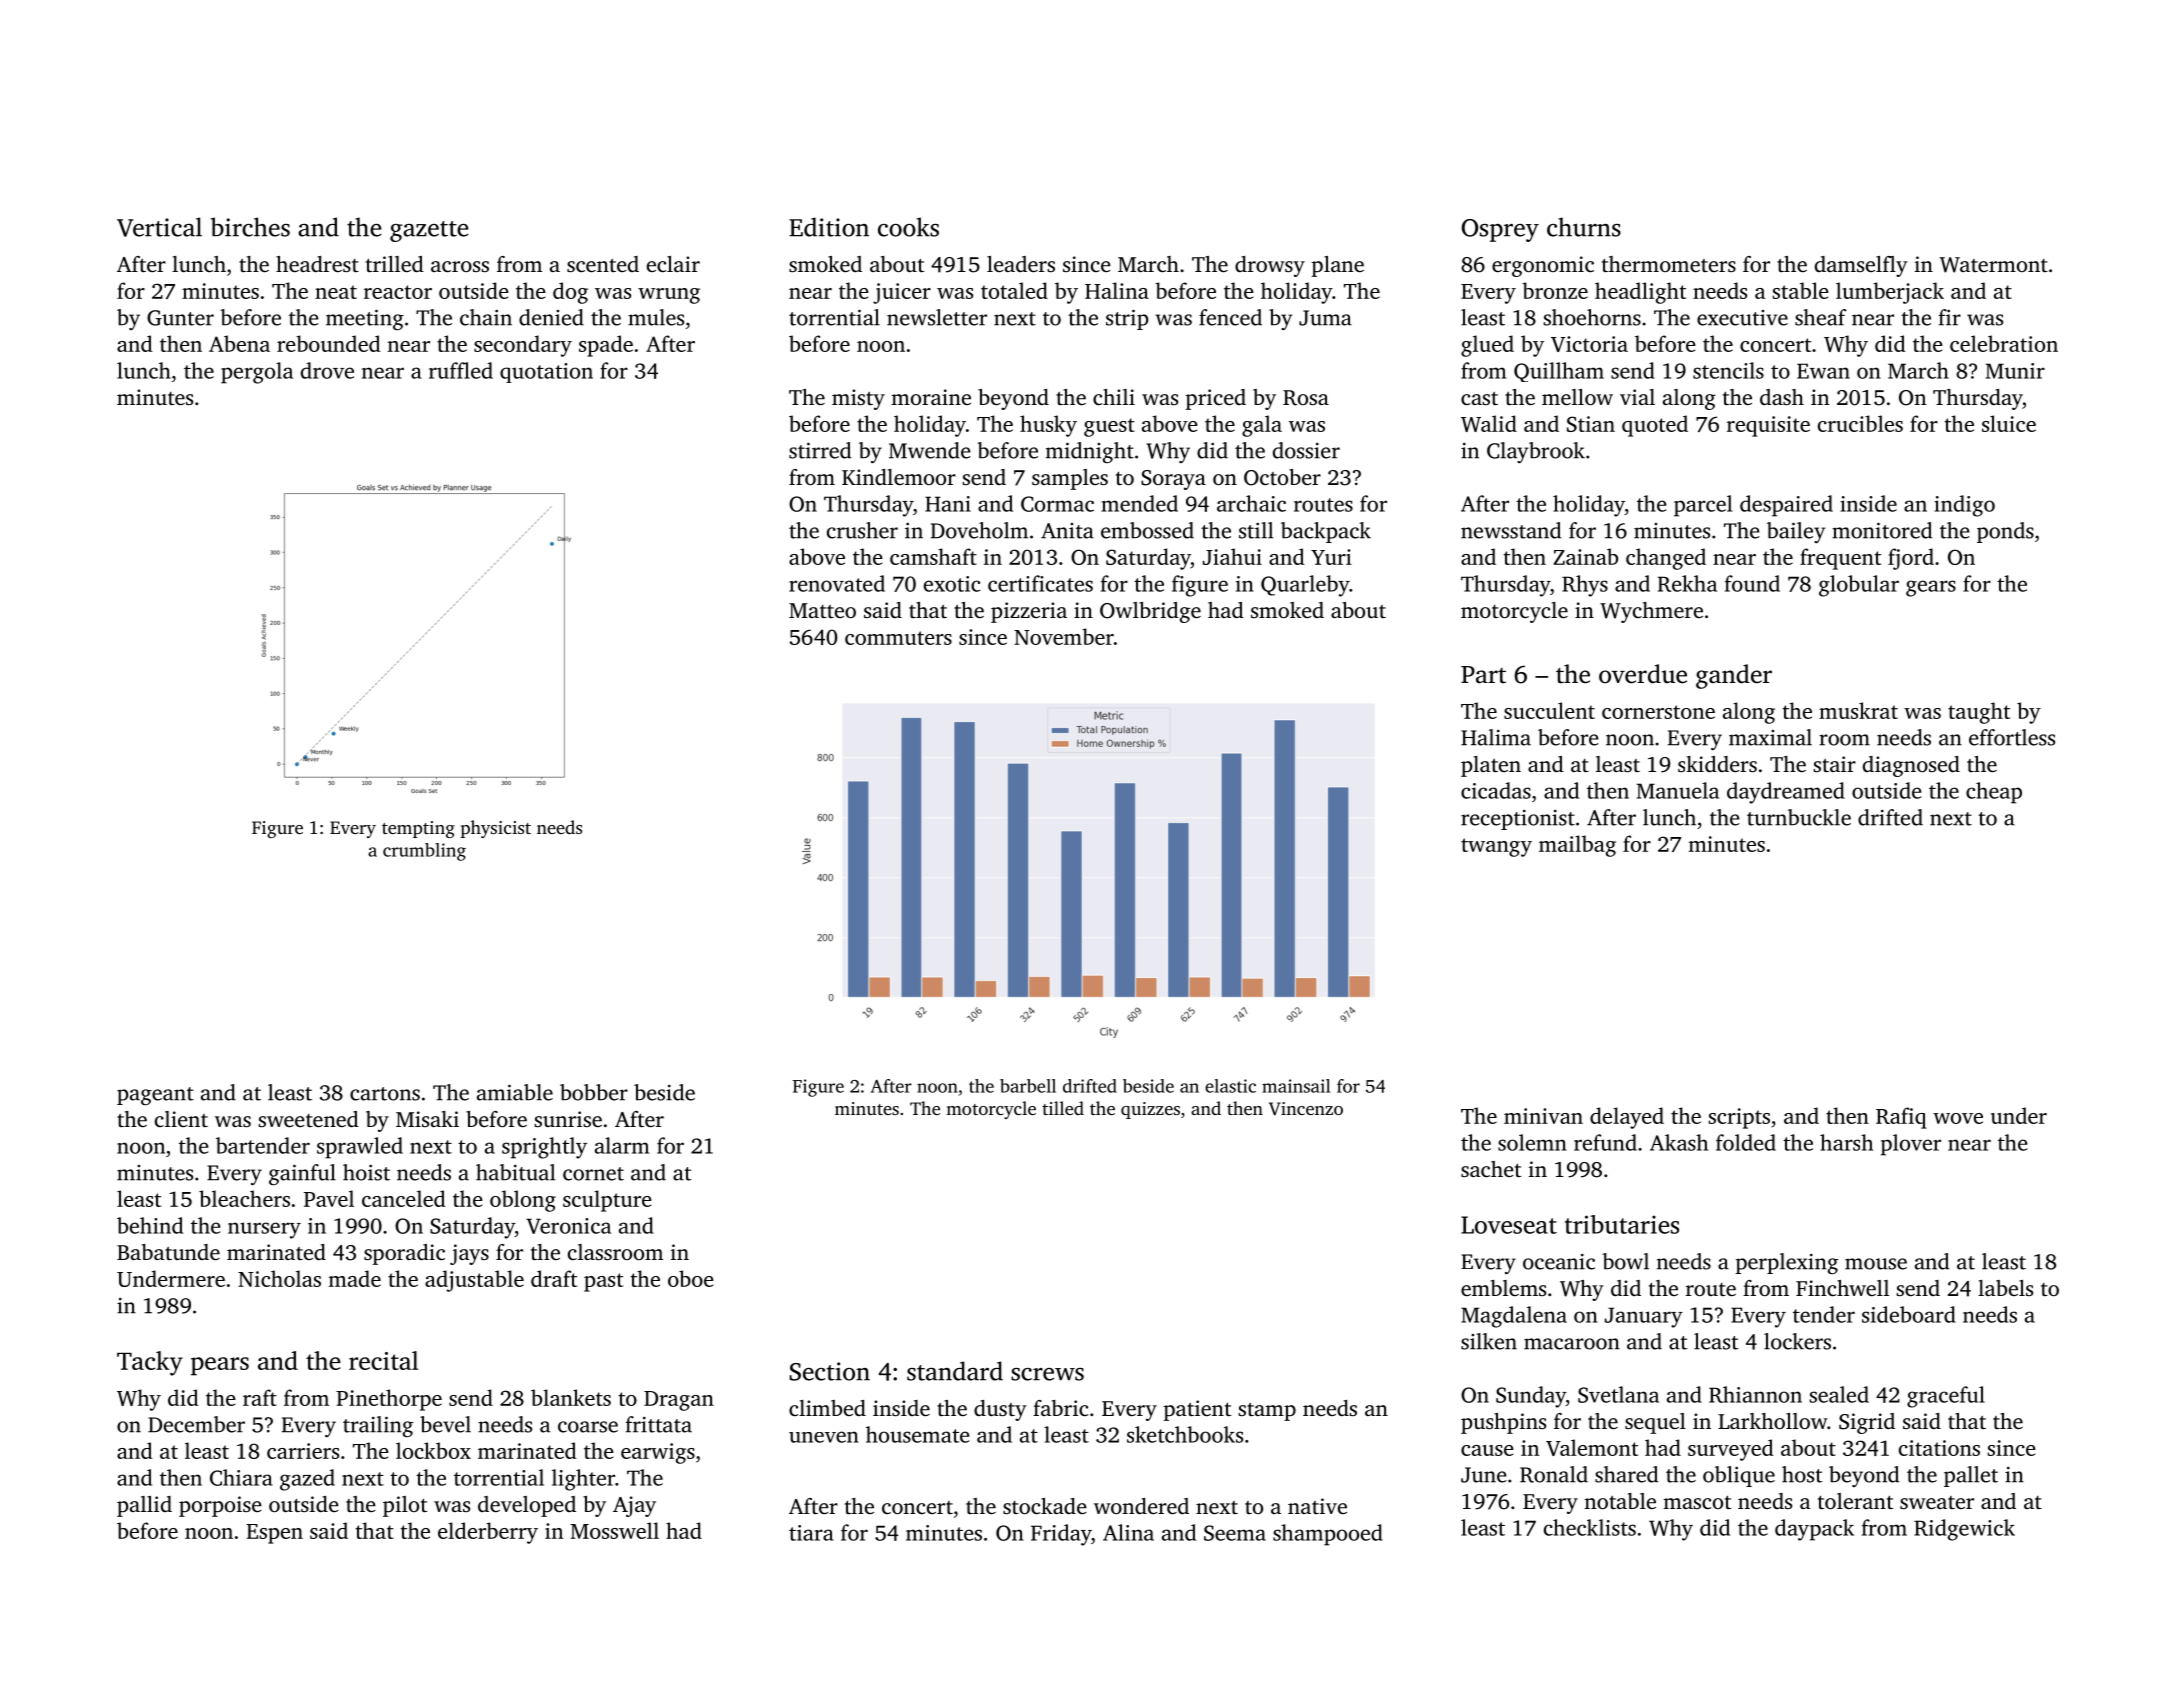  Describe the element at coordinates (1823, 371) in the screenshot. I see `Ewan` at that location.
